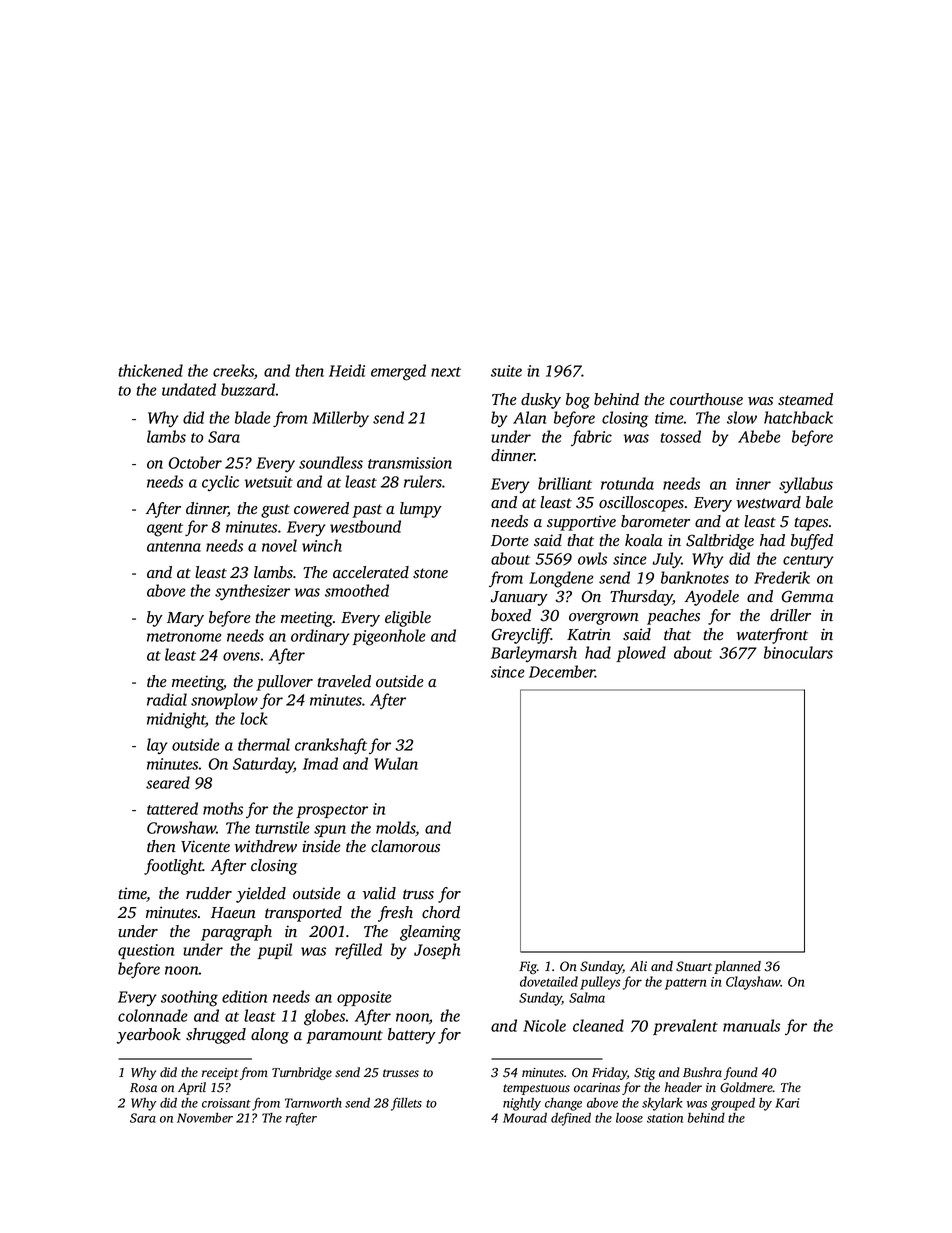  Describe the element at coordinates (195, 462) in the screenshot. I see `October` at that location.
